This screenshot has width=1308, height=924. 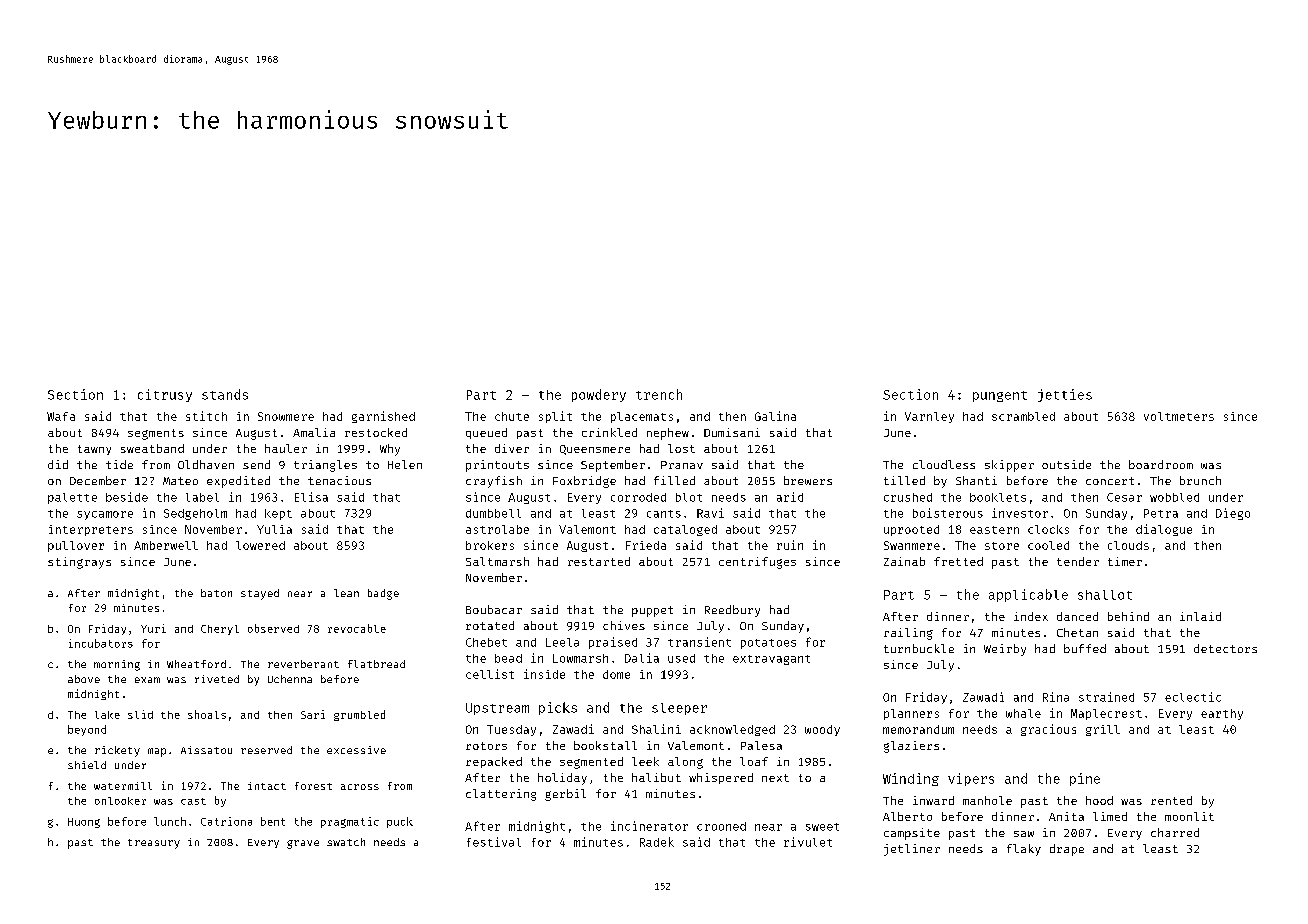 What do you see at coordinates (286, 448) in the screenshot?
I see `hauler` at bounding box center [286, 448].
